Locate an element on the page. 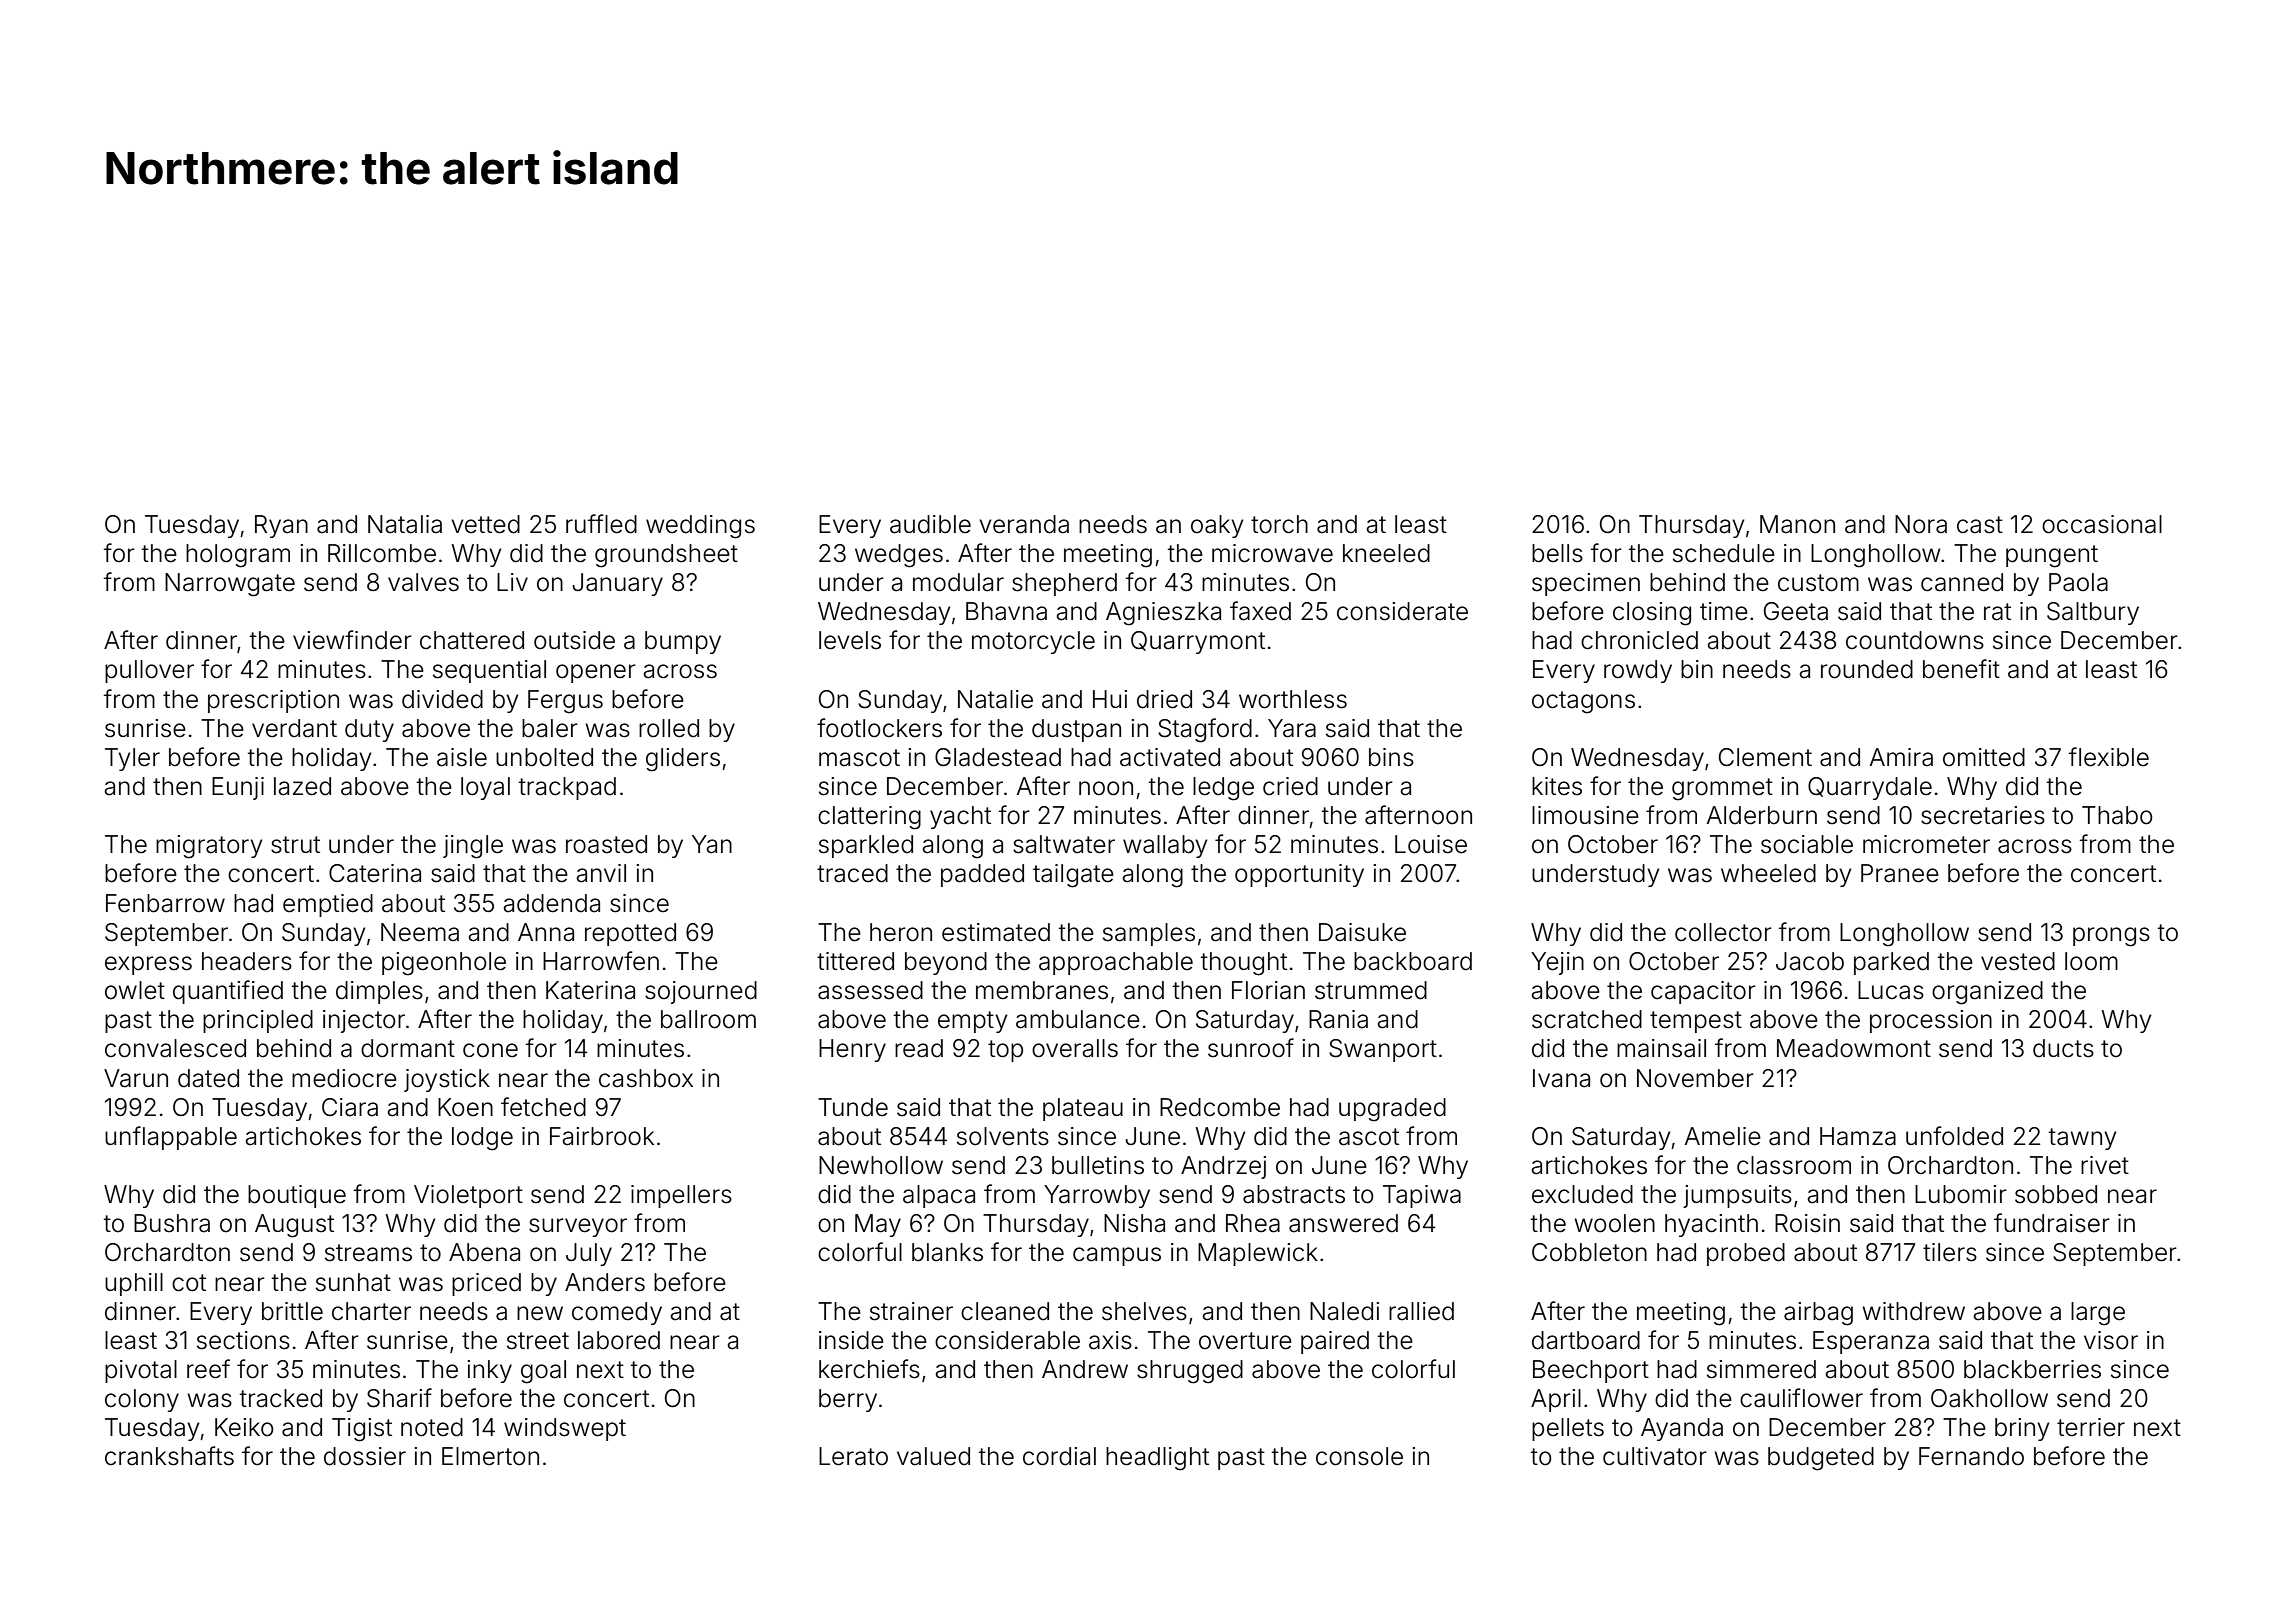  Louise is located at coordinates (1431, 844).
